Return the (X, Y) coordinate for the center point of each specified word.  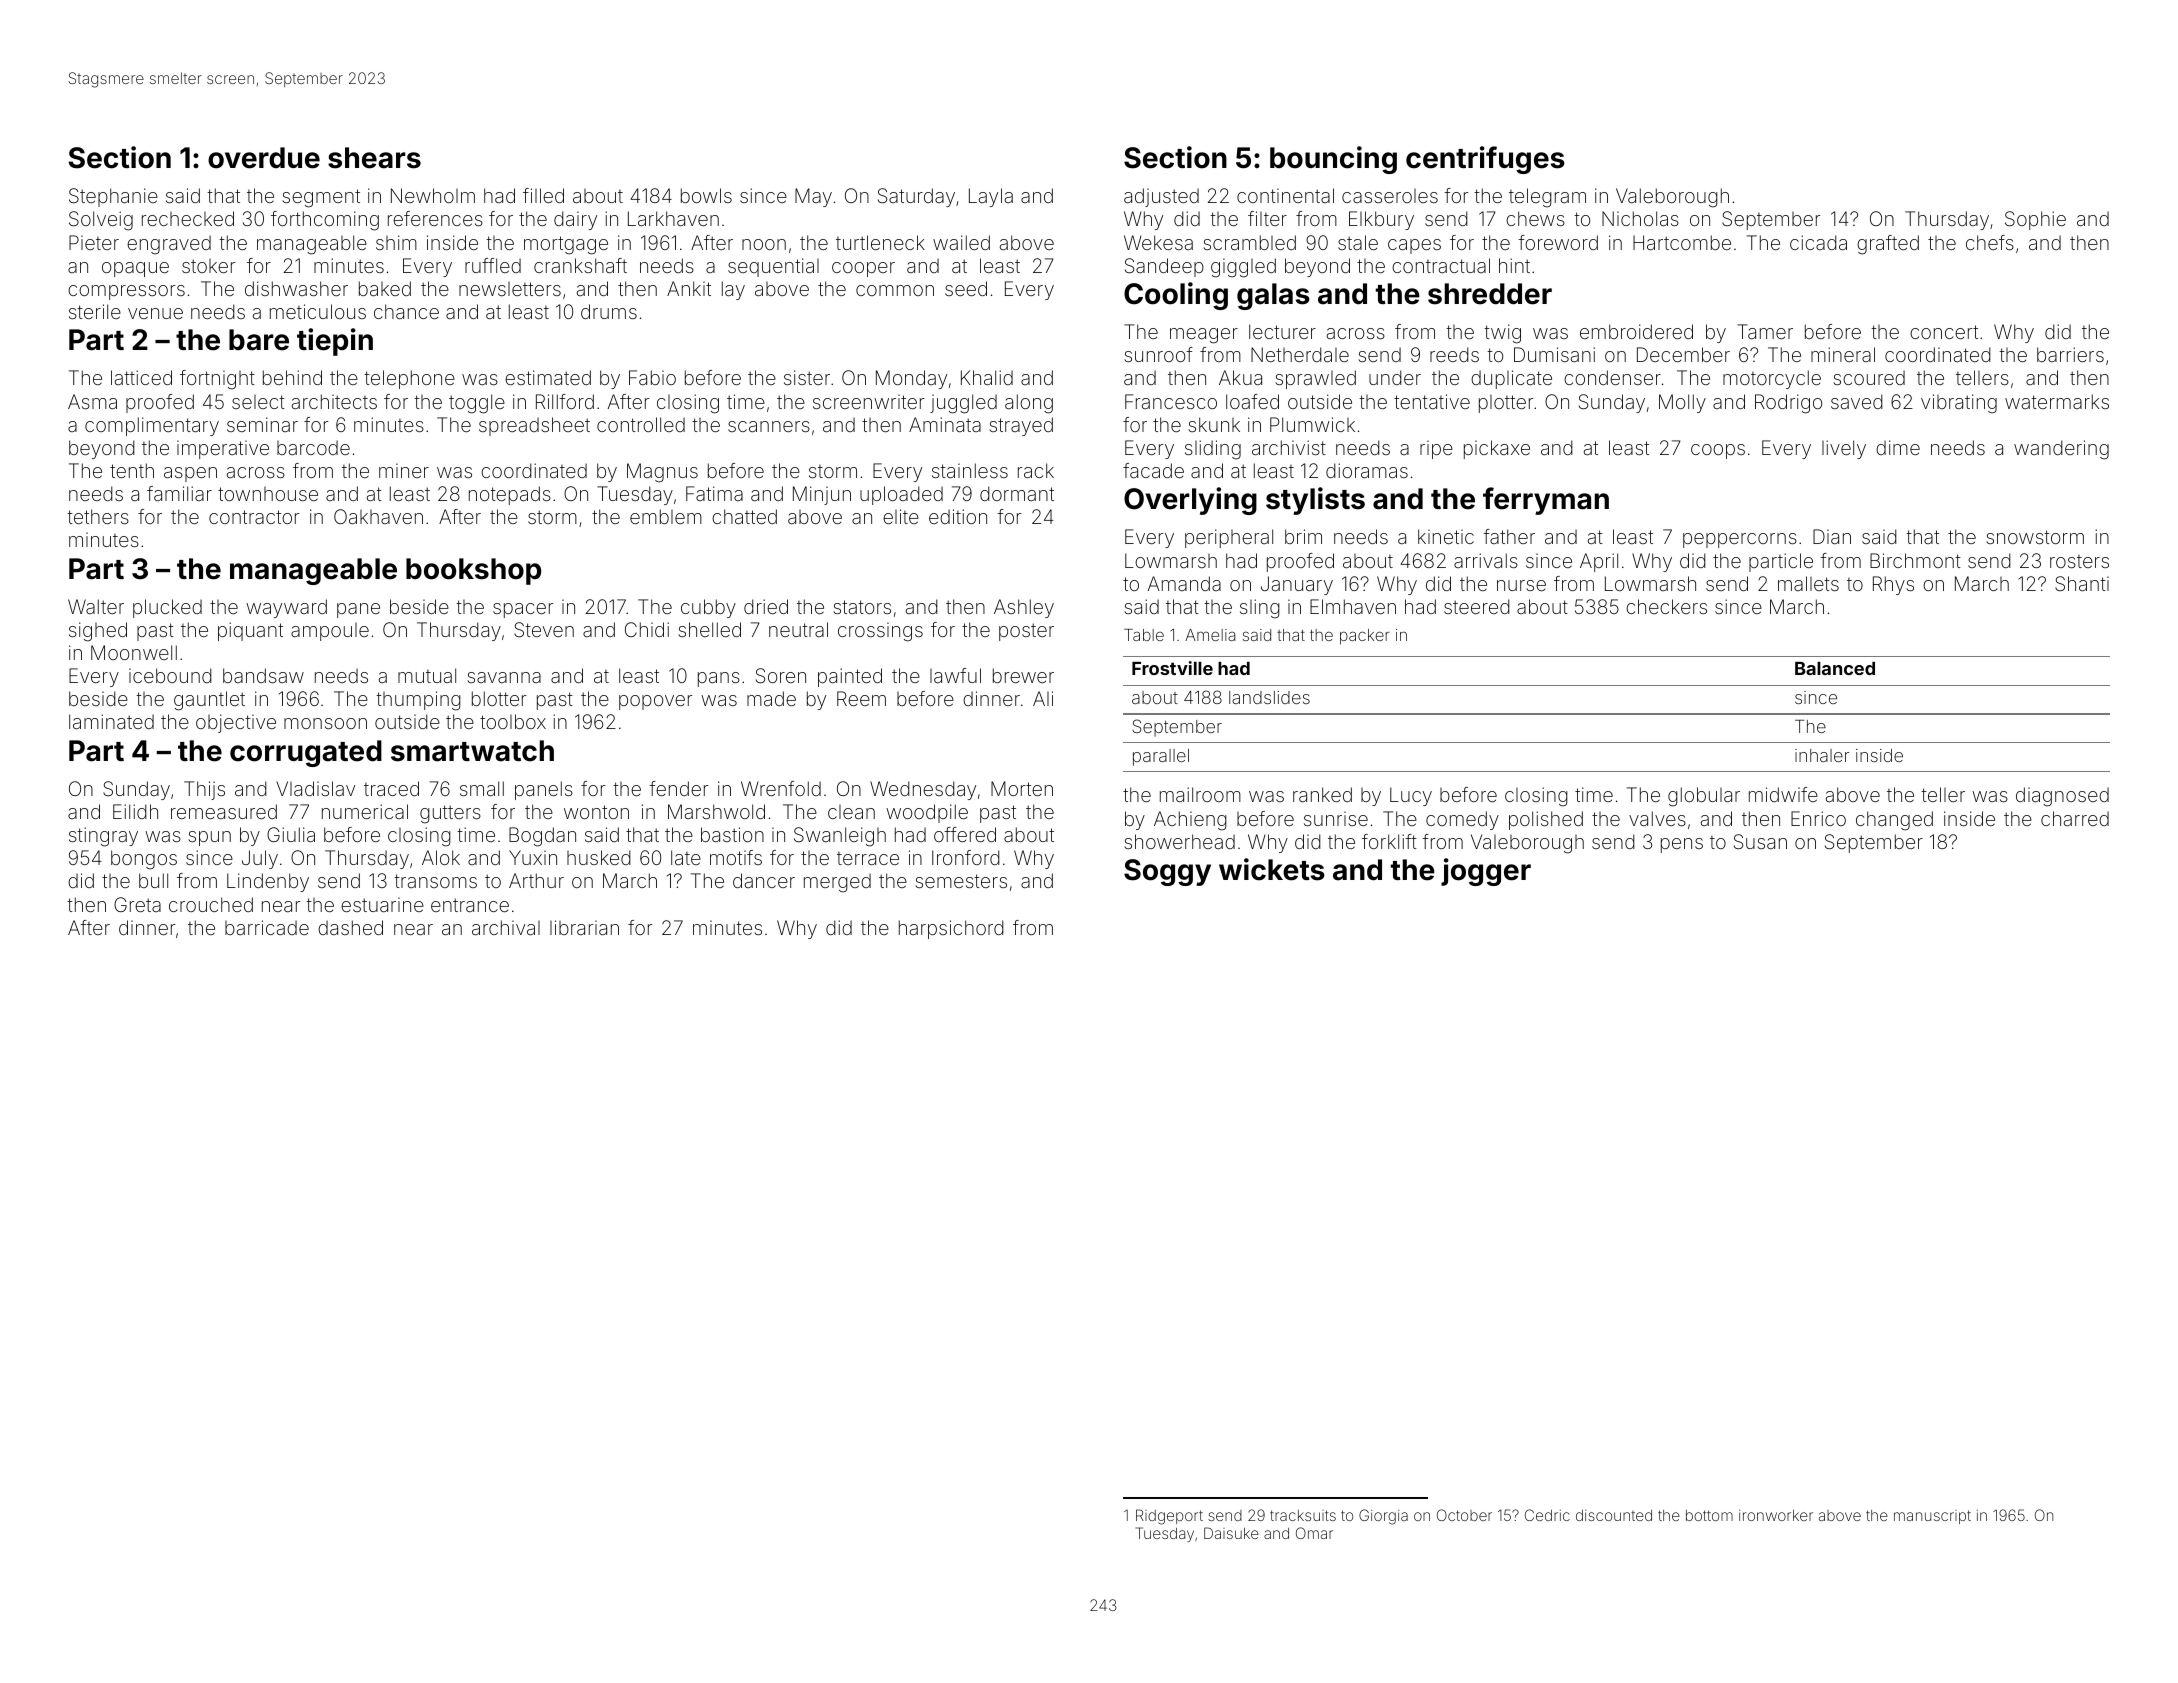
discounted (1614, 1515)
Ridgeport (1169, 1517)
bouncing (1333, 160)
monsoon (325, 723)
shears (374, 158)
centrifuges (1485, 160)
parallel (1161, 757)
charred (2075, 818)
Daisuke (1231, 1533)
